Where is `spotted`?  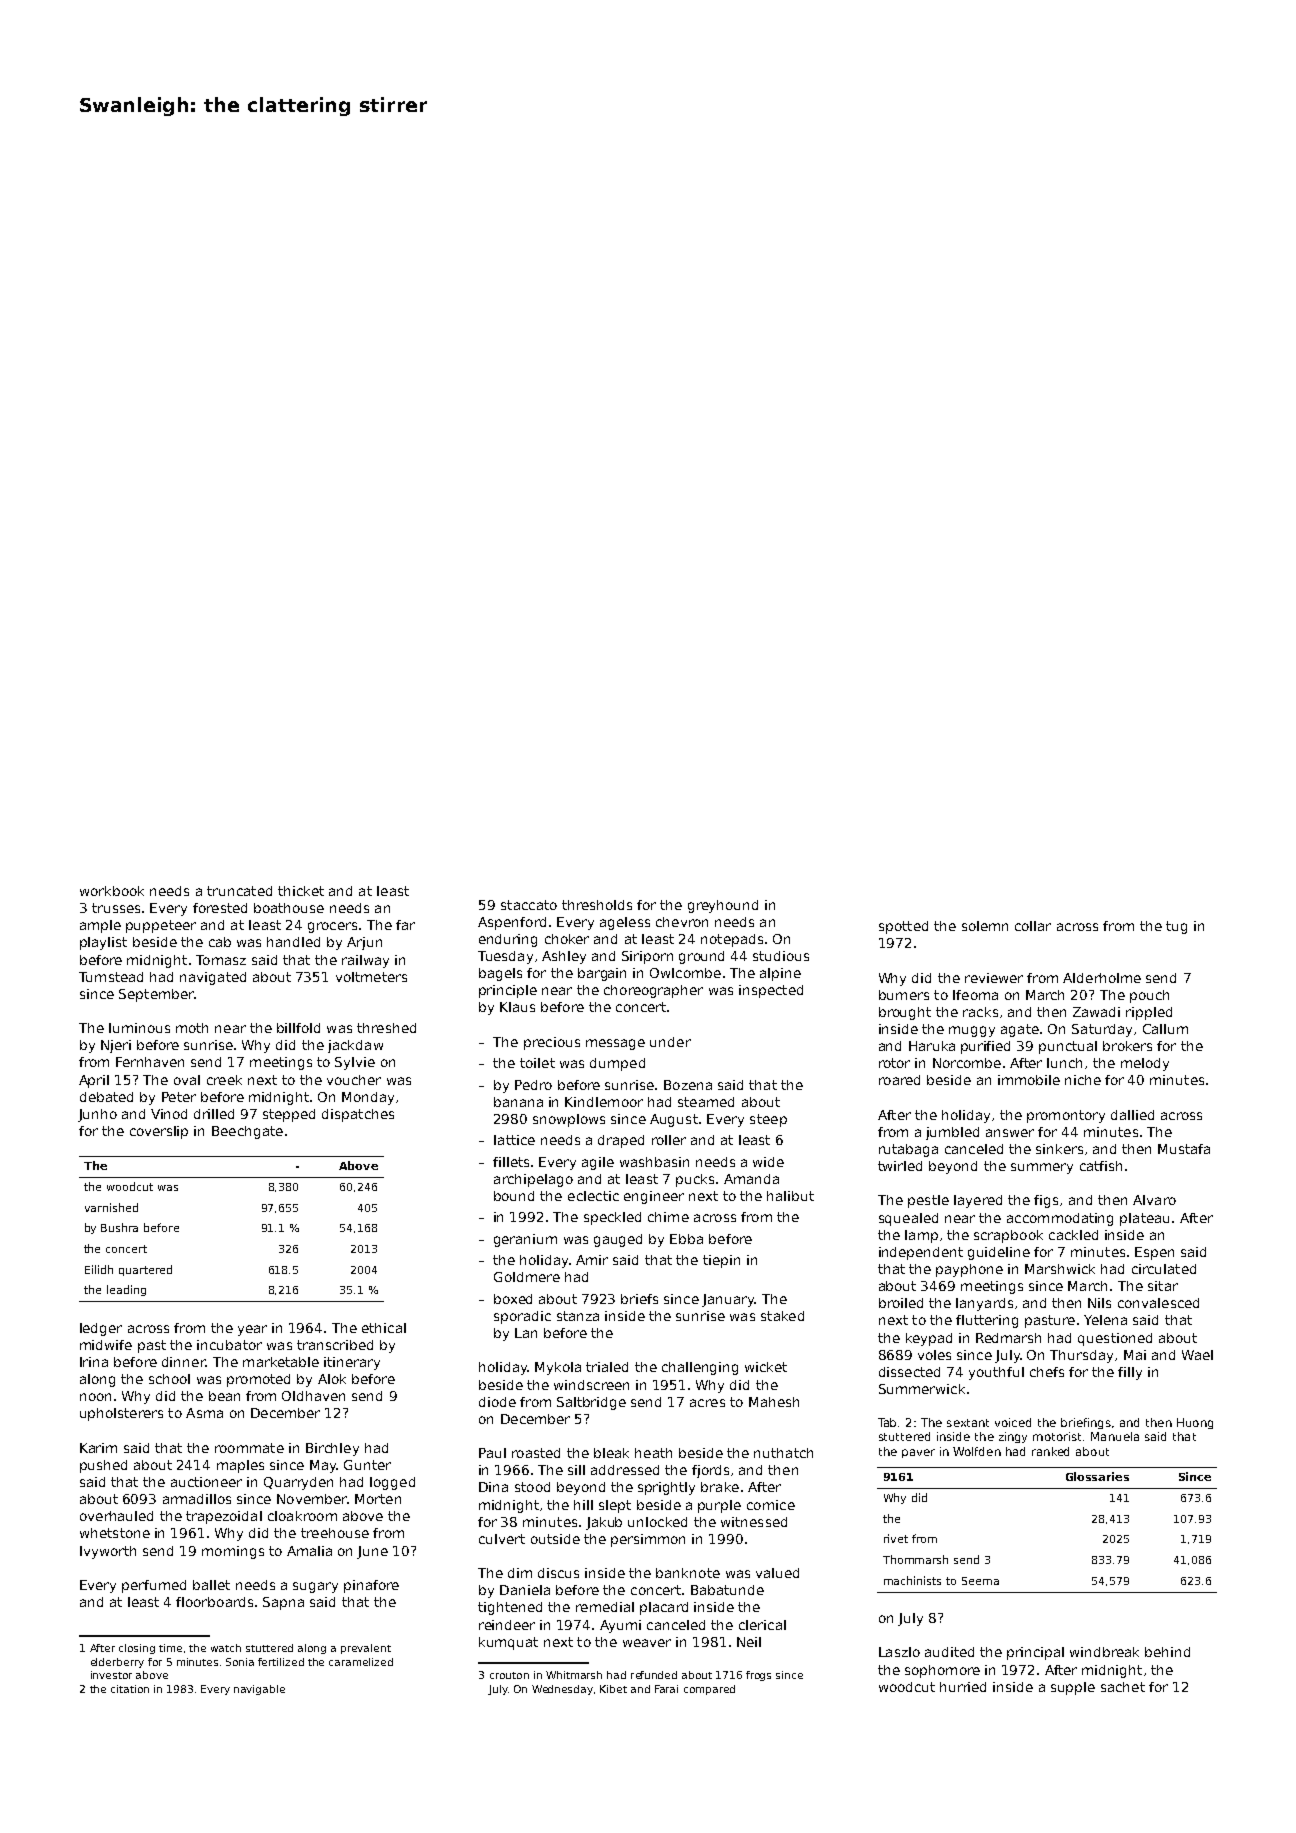 spotted is located at coordinates (903, 927).
